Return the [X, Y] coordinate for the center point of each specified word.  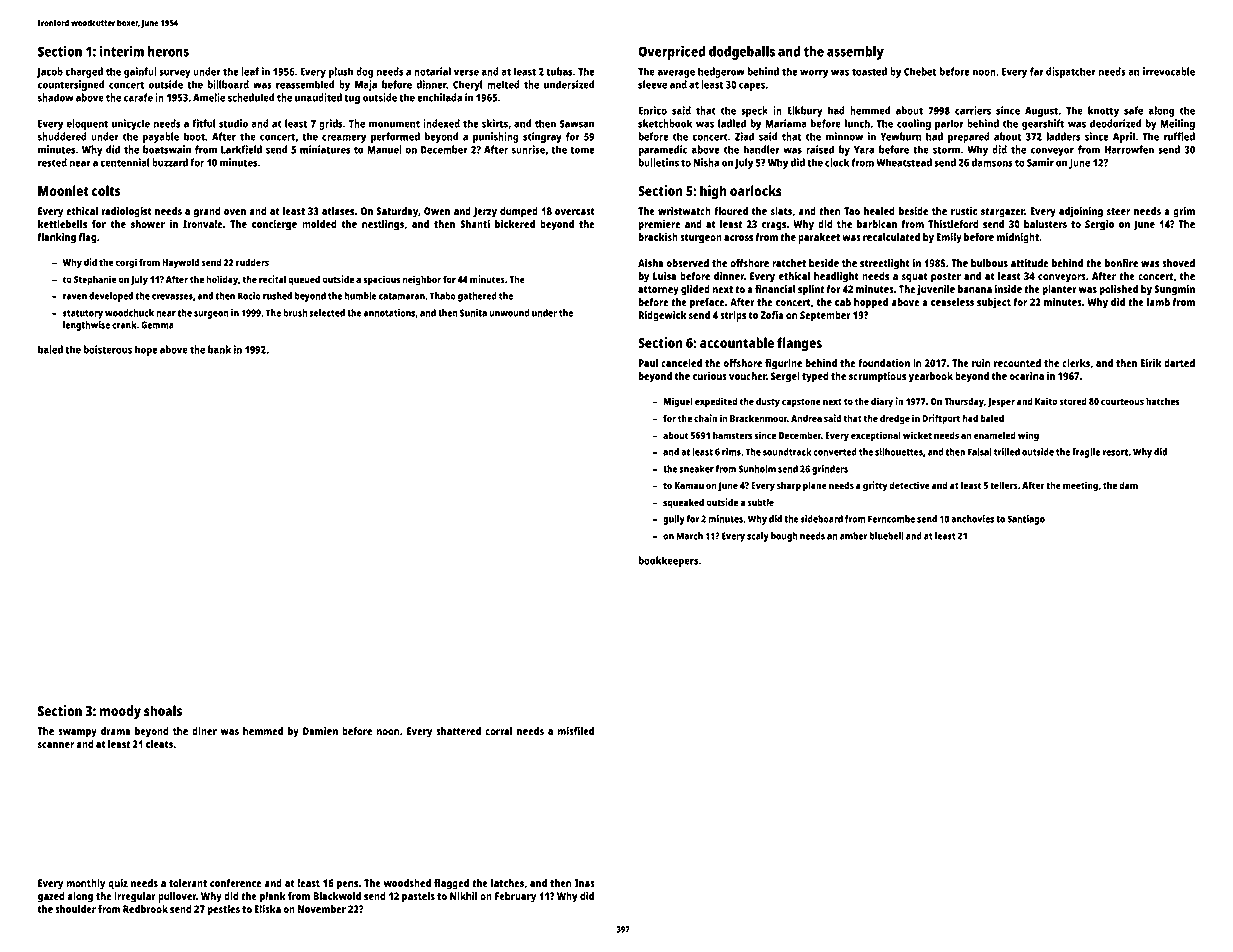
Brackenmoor [758, 418]
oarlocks [756, 190]
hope [146, 350]
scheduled [251, 97]
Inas [585, 883]
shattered [458, 731]
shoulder [75, 909]
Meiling [1177, 124]
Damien [320, 731]
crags [773, 226]
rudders [252, 262]
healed [879, 211]
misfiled [575, 731]
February [515, 897]
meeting [1080, 486]
